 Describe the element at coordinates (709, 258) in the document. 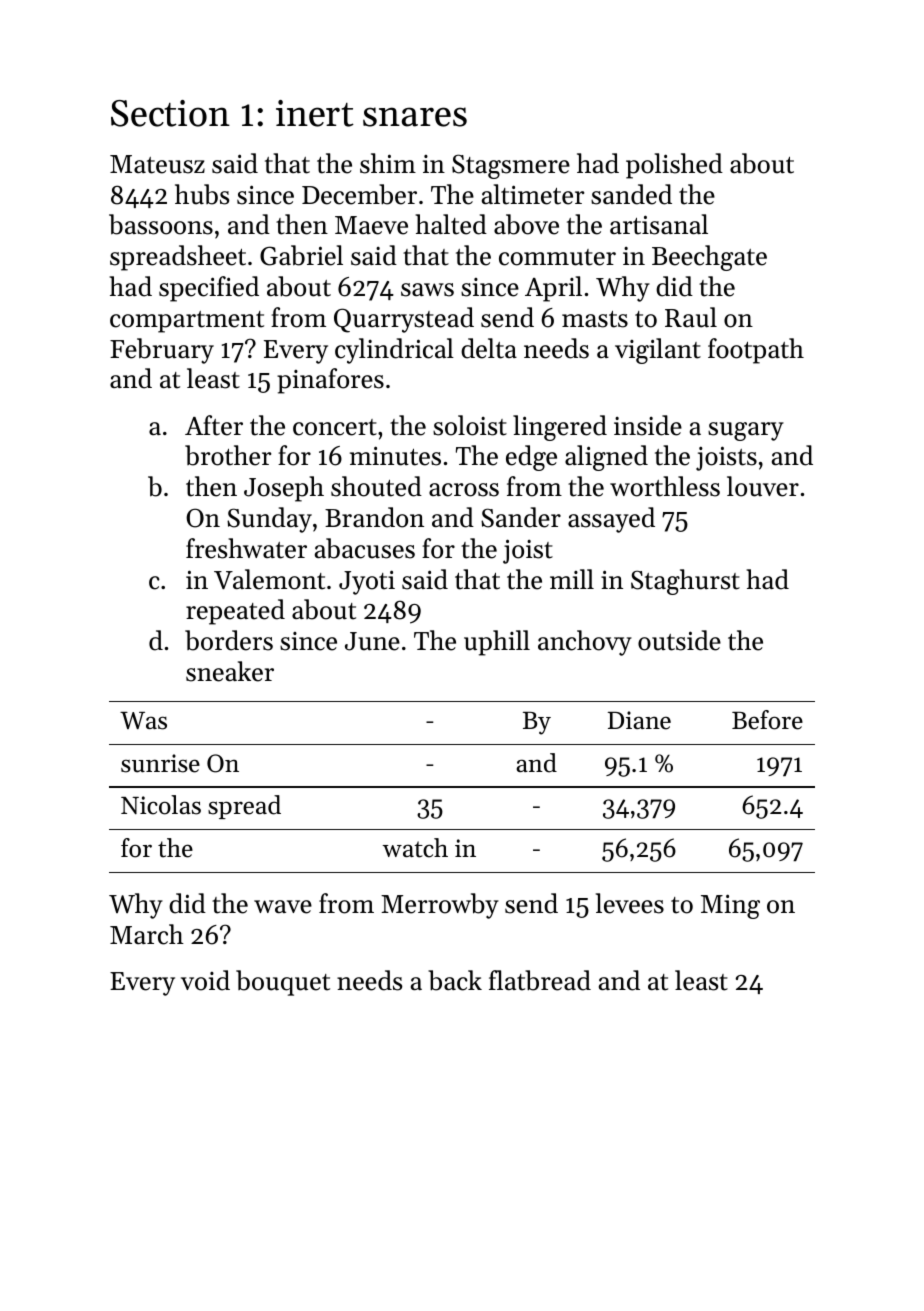

I see `Beechgate` at that location.
